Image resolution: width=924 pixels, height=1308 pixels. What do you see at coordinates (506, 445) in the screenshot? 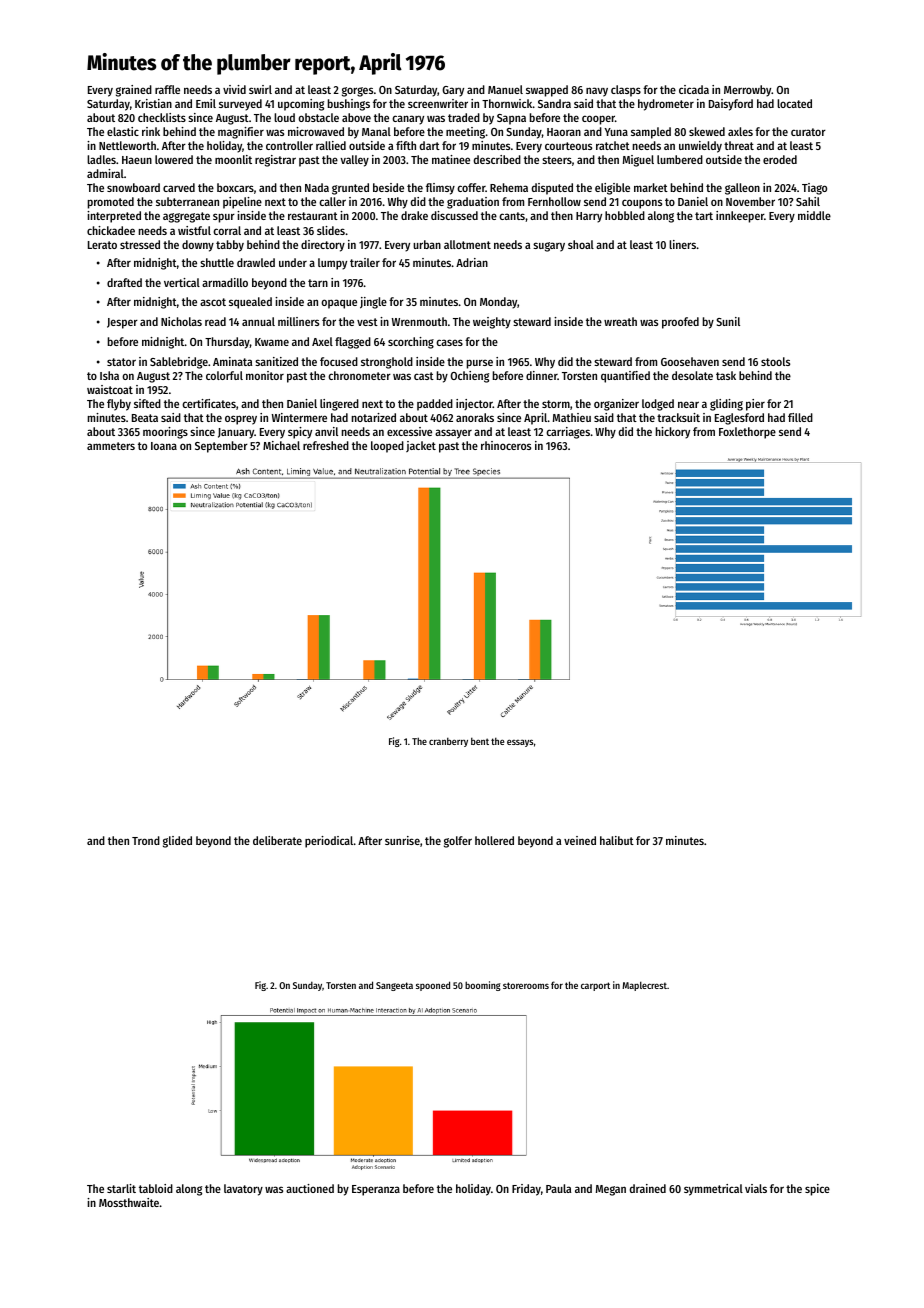
I see `rhinoceros` at bounding box center [506, 445].
